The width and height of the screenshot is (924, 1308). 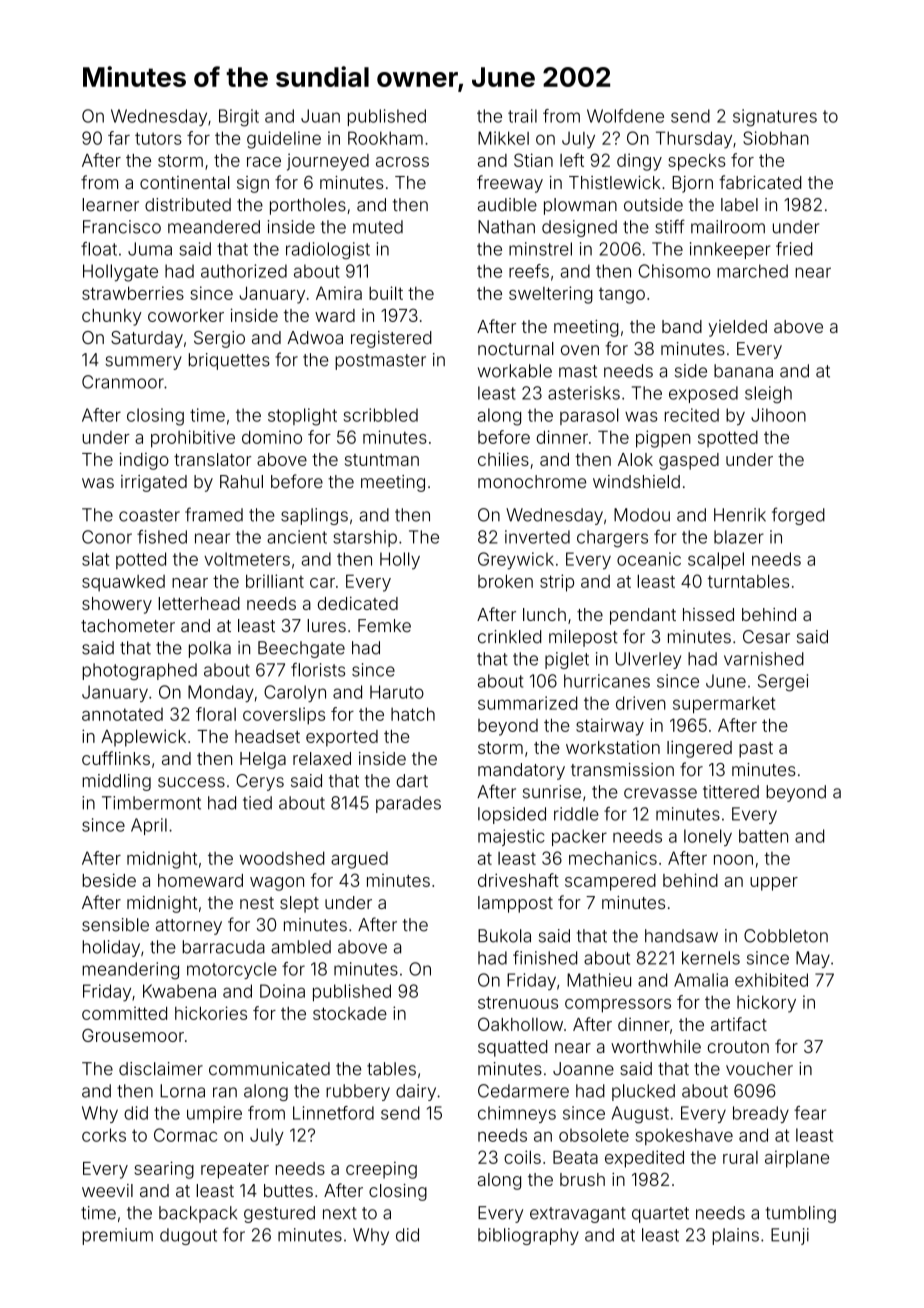 What do you see at coordinates (518, 880) in the screenshot?
I see `driveshaft` at bounding box center [518, 880].
